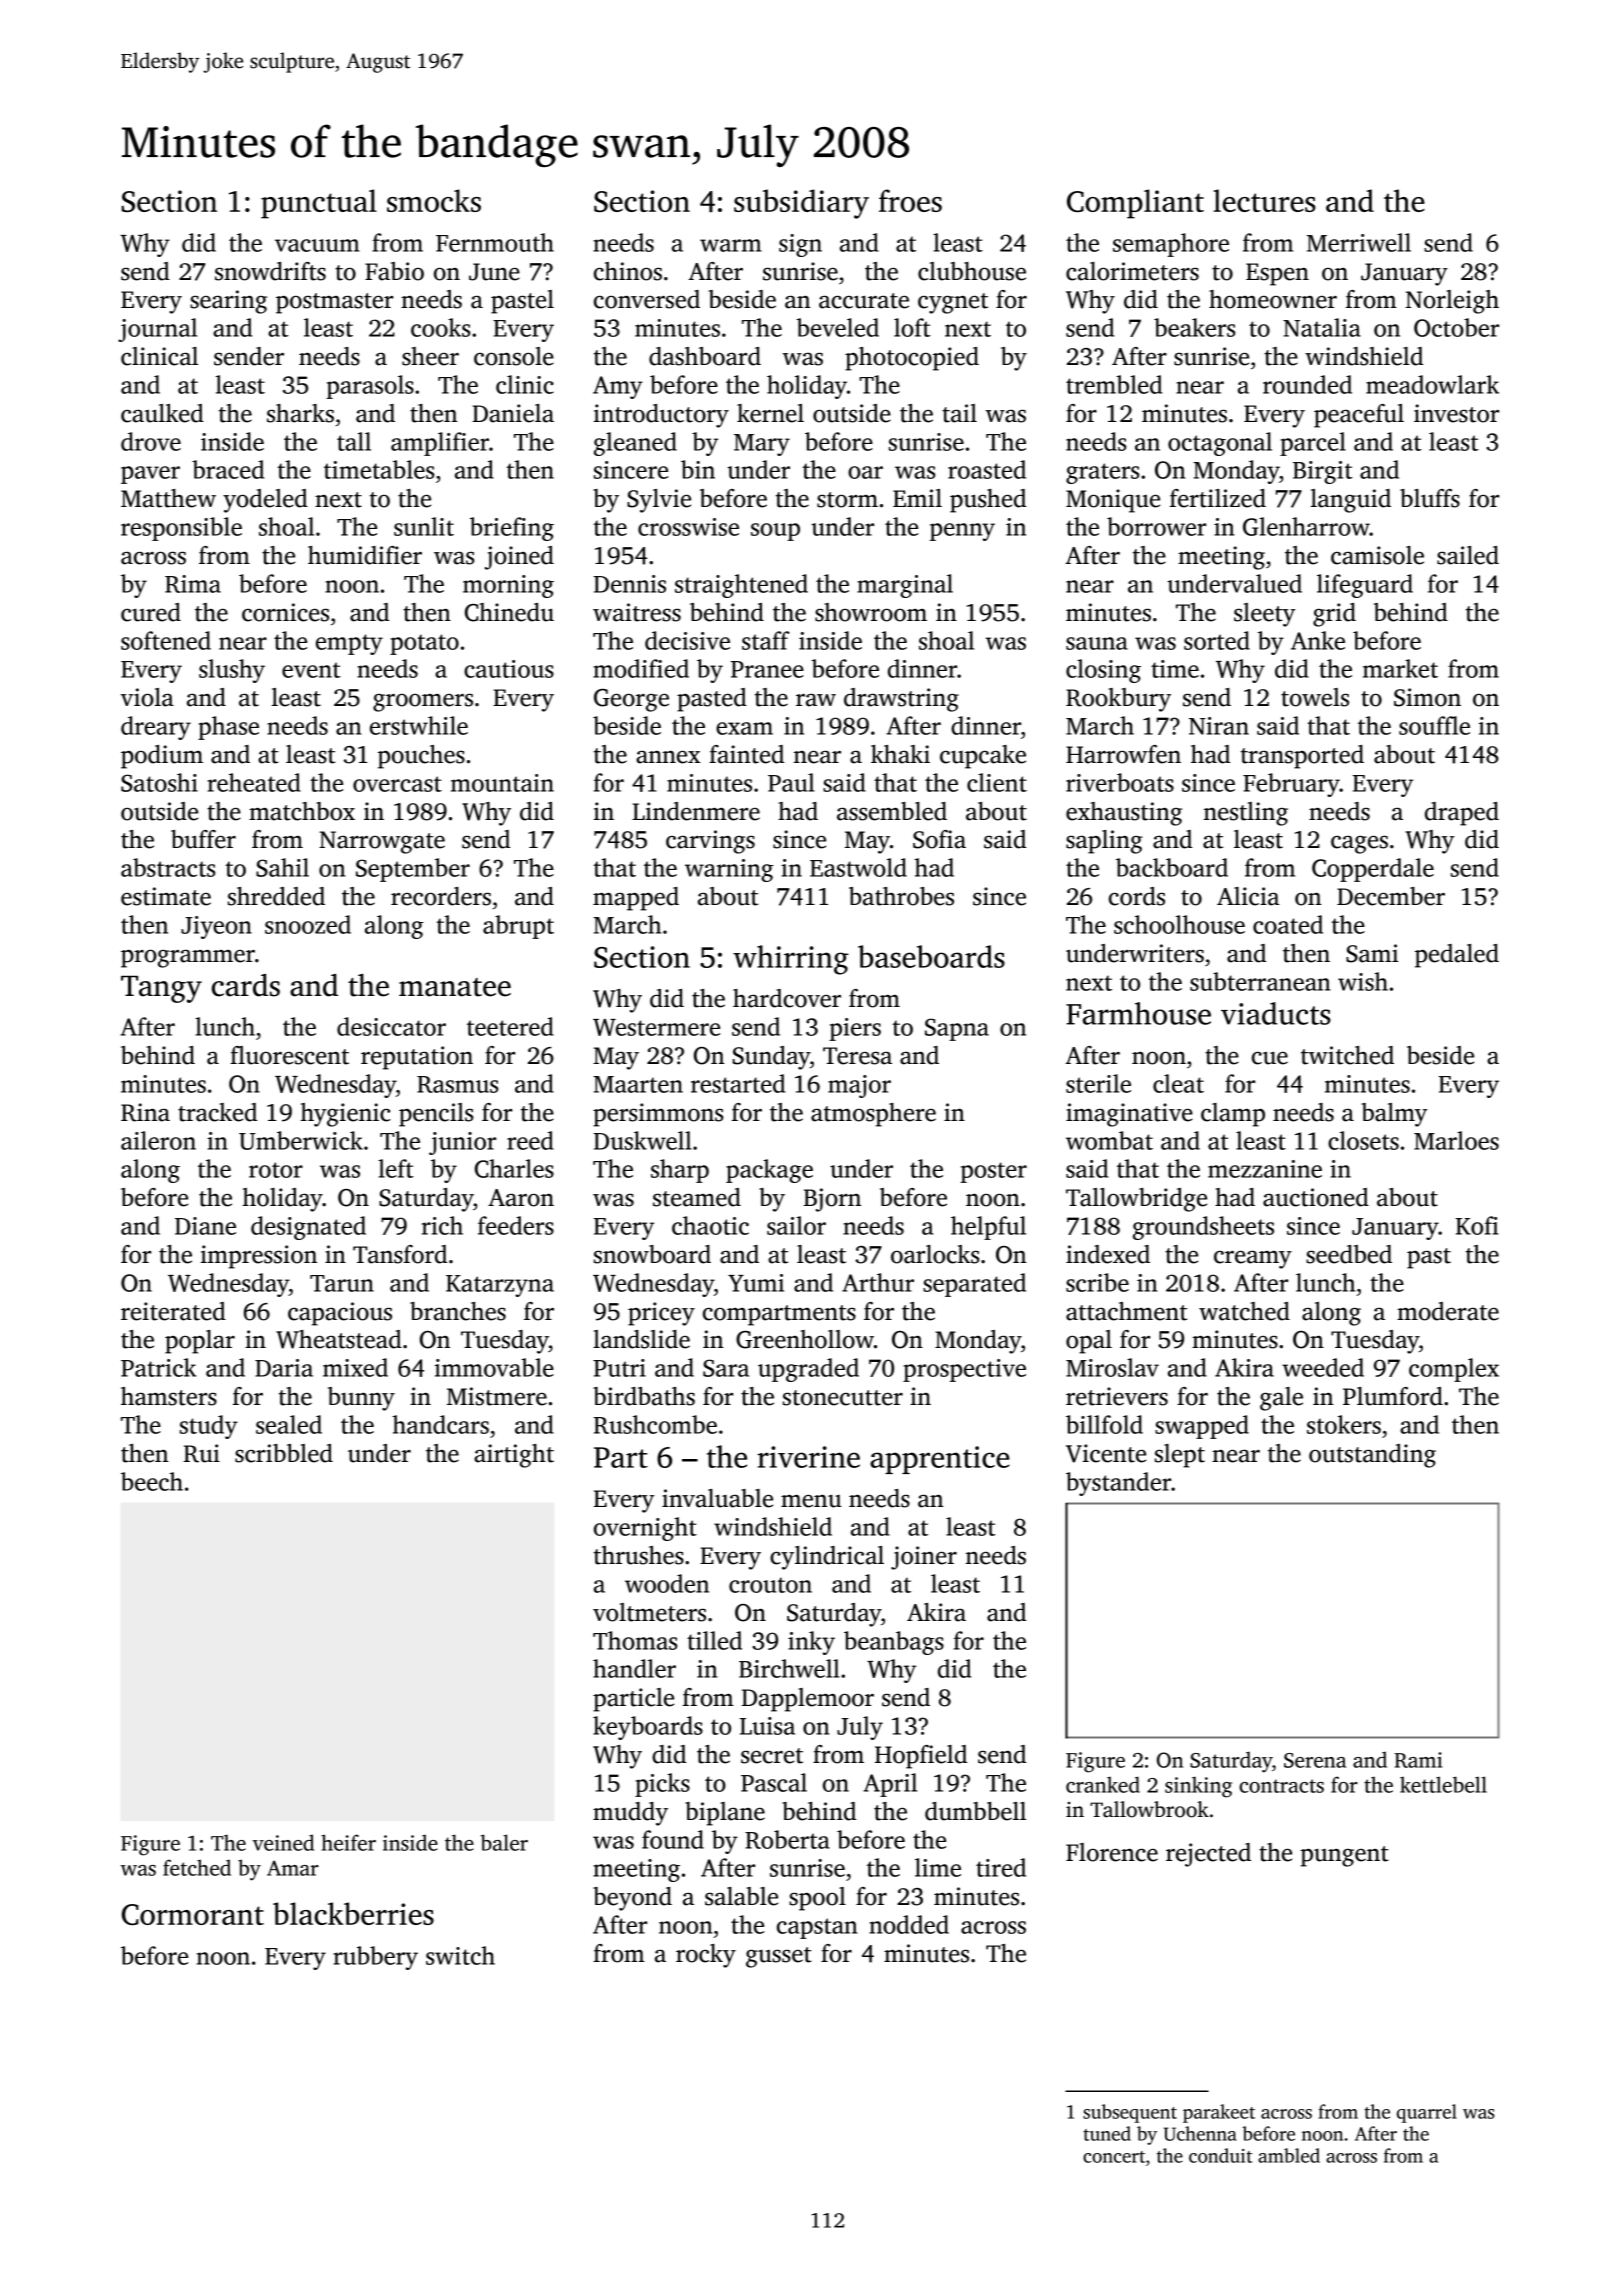 The image size is (1620, 2292). Describe the element at coordinates (319, 204) in the page. I see `punctual` at that location.
